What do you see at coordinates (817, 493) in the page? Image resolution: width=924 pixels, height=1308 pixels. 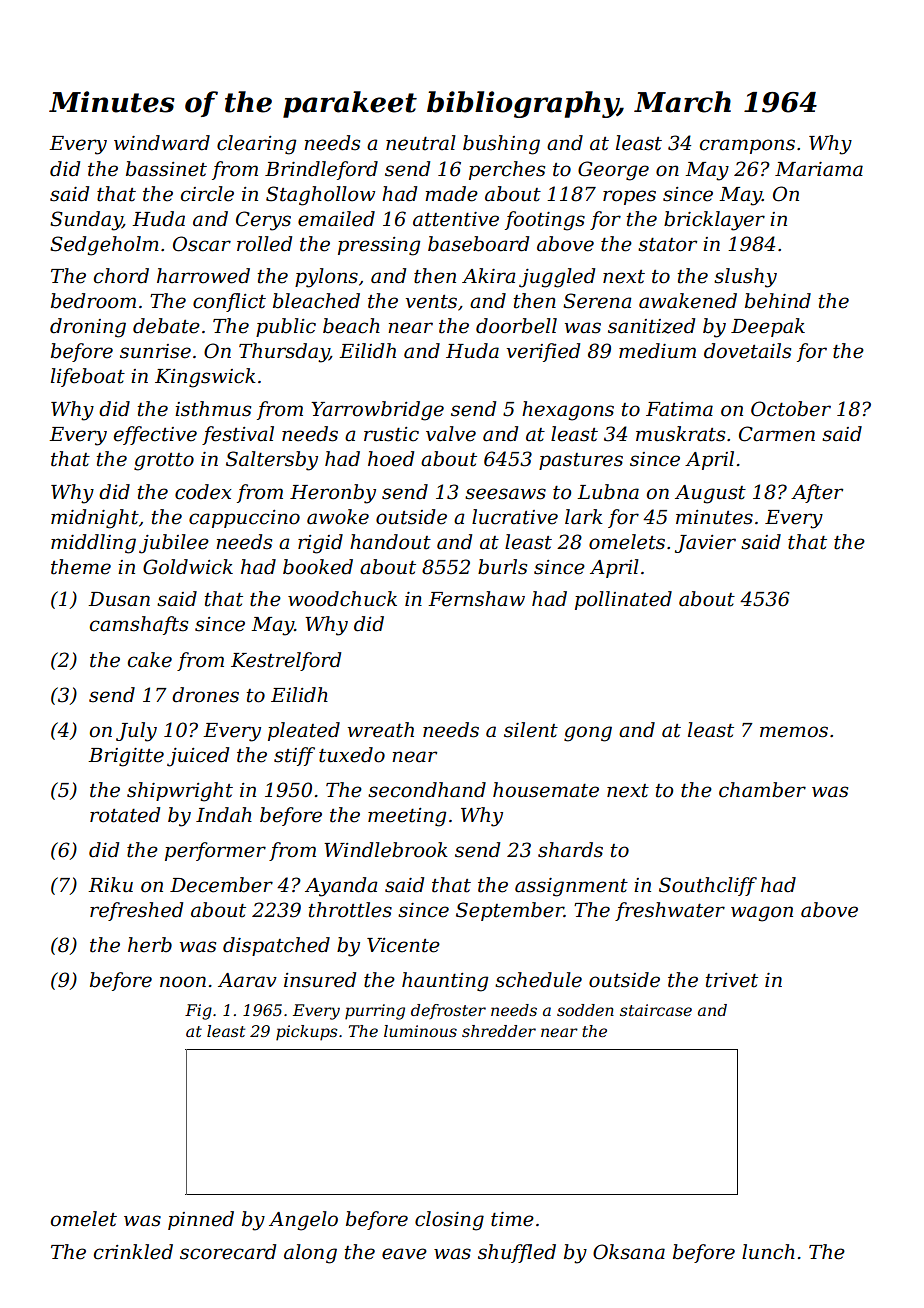 I see `After` at bounding box center [817, 493].
